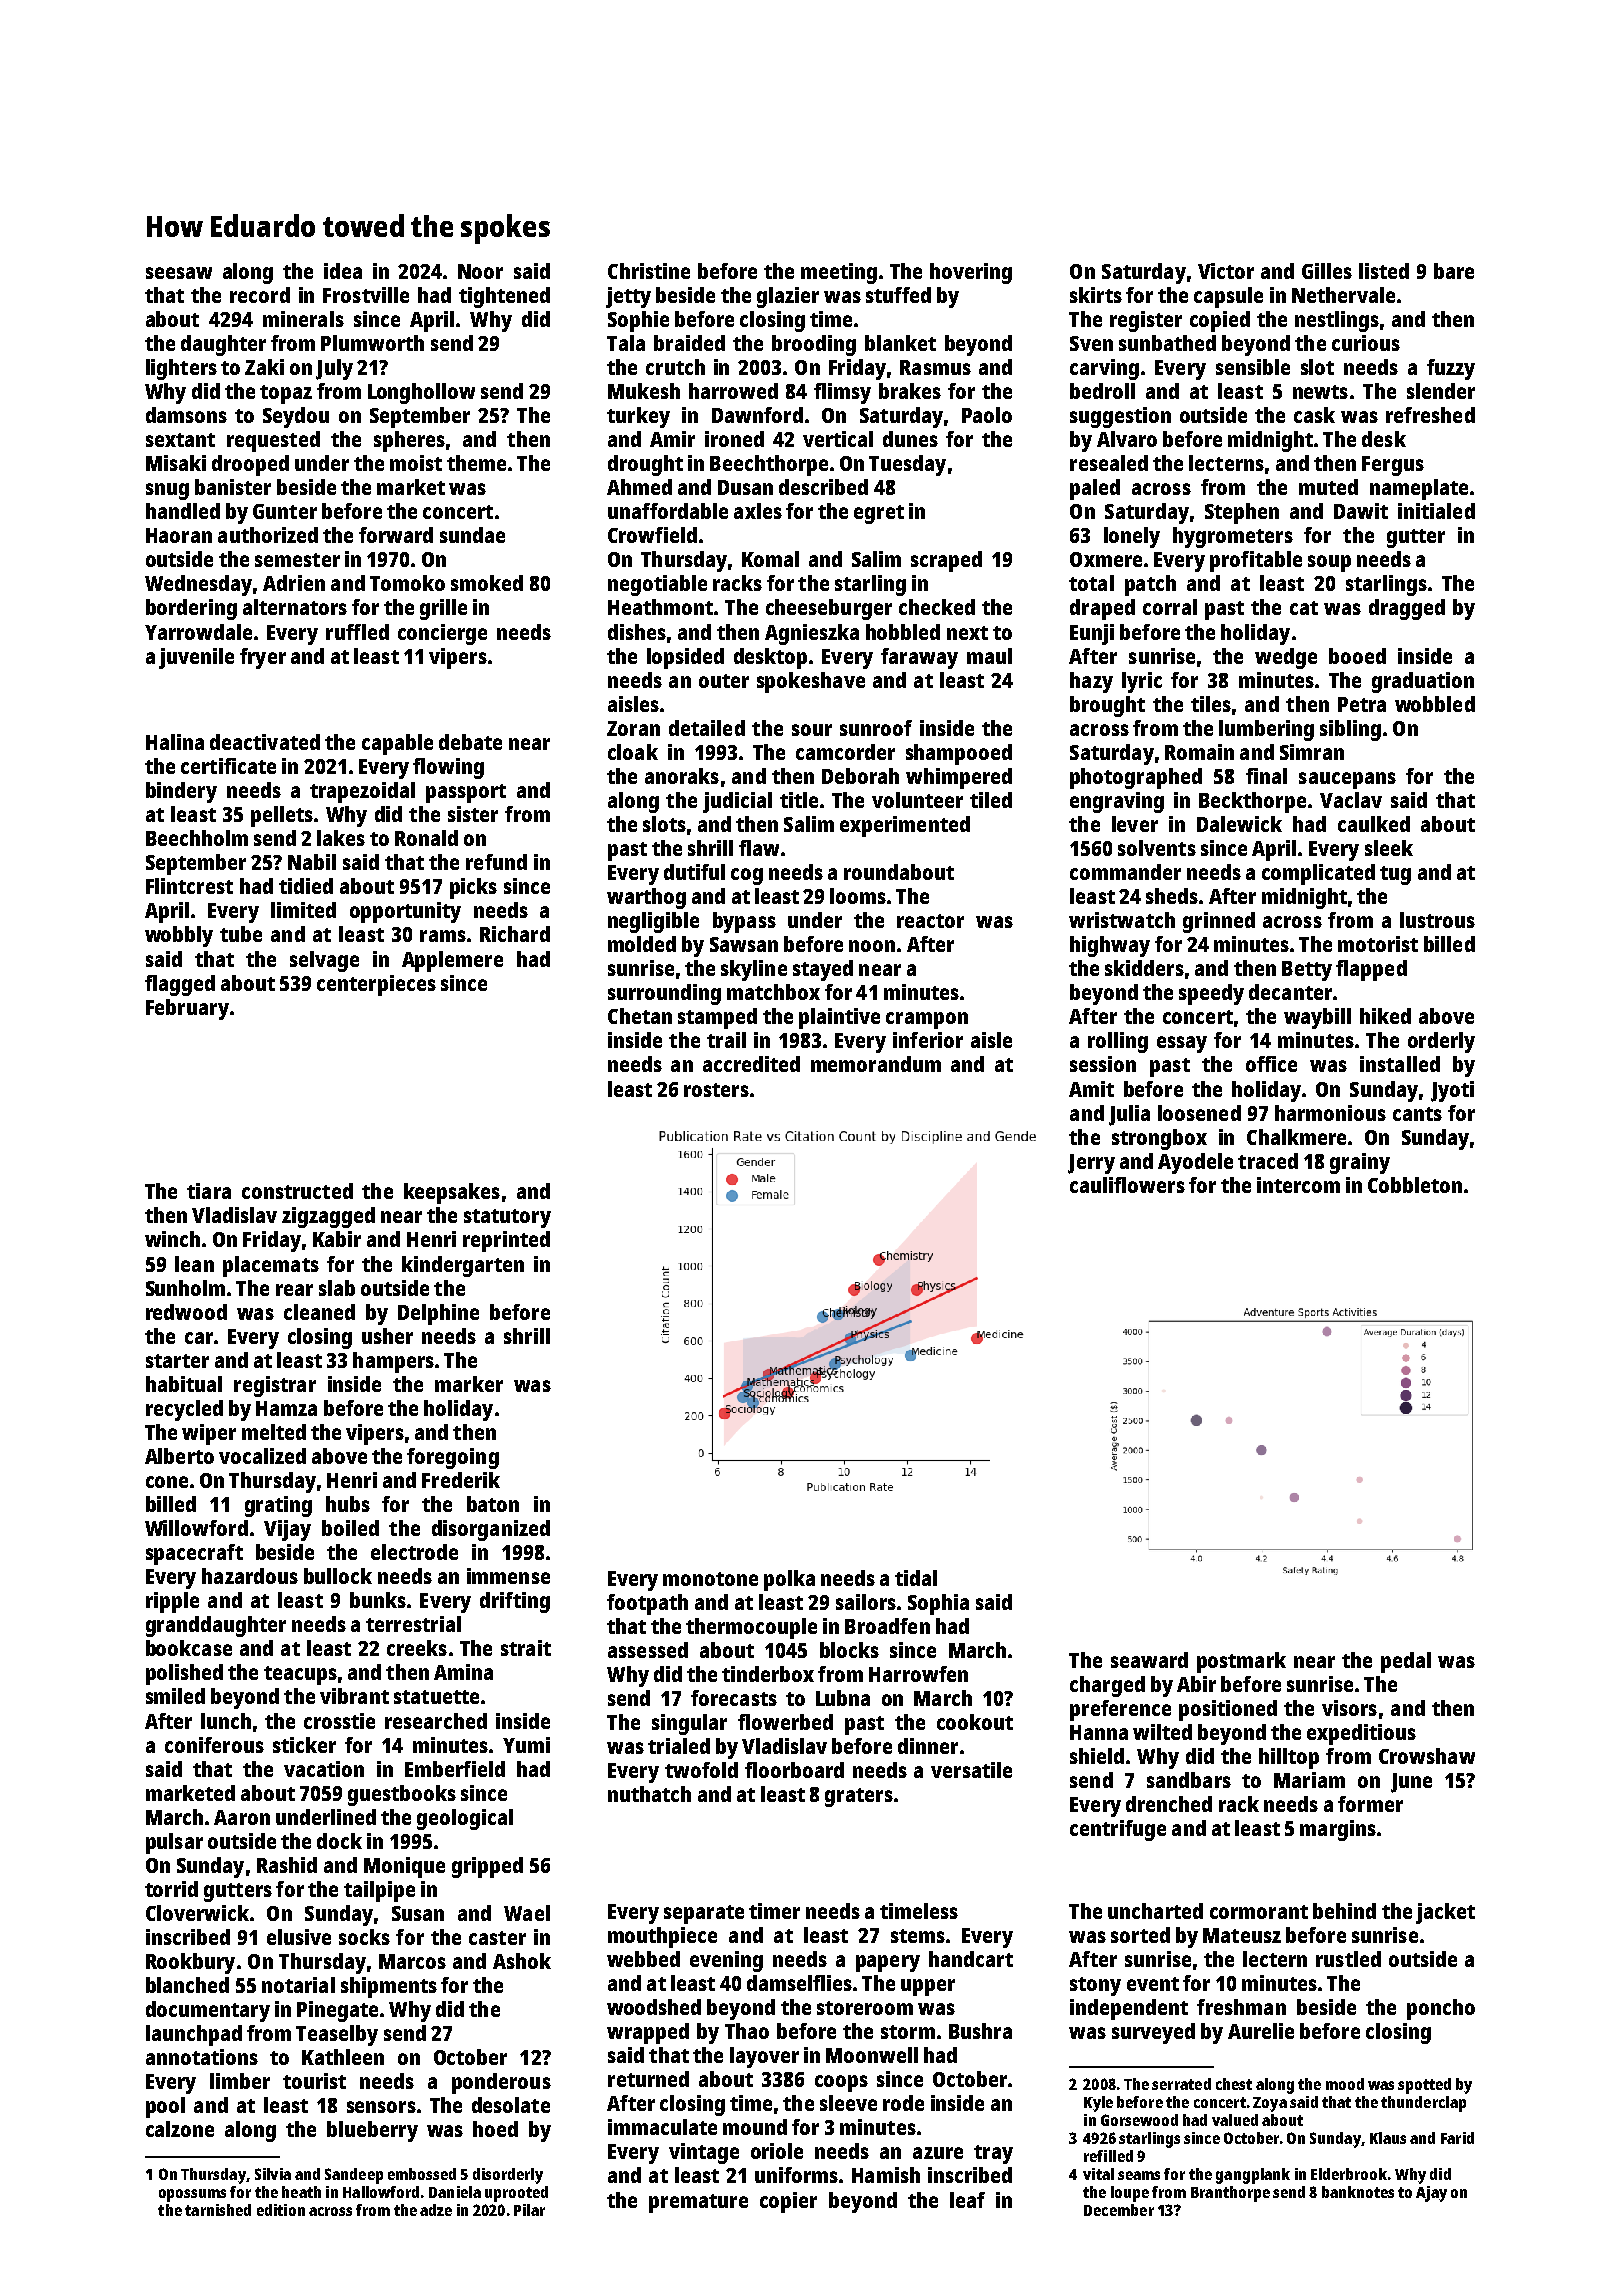 This screenshot has width=1620, height=2292. I want to click on vintage, so click(704, 2153).
